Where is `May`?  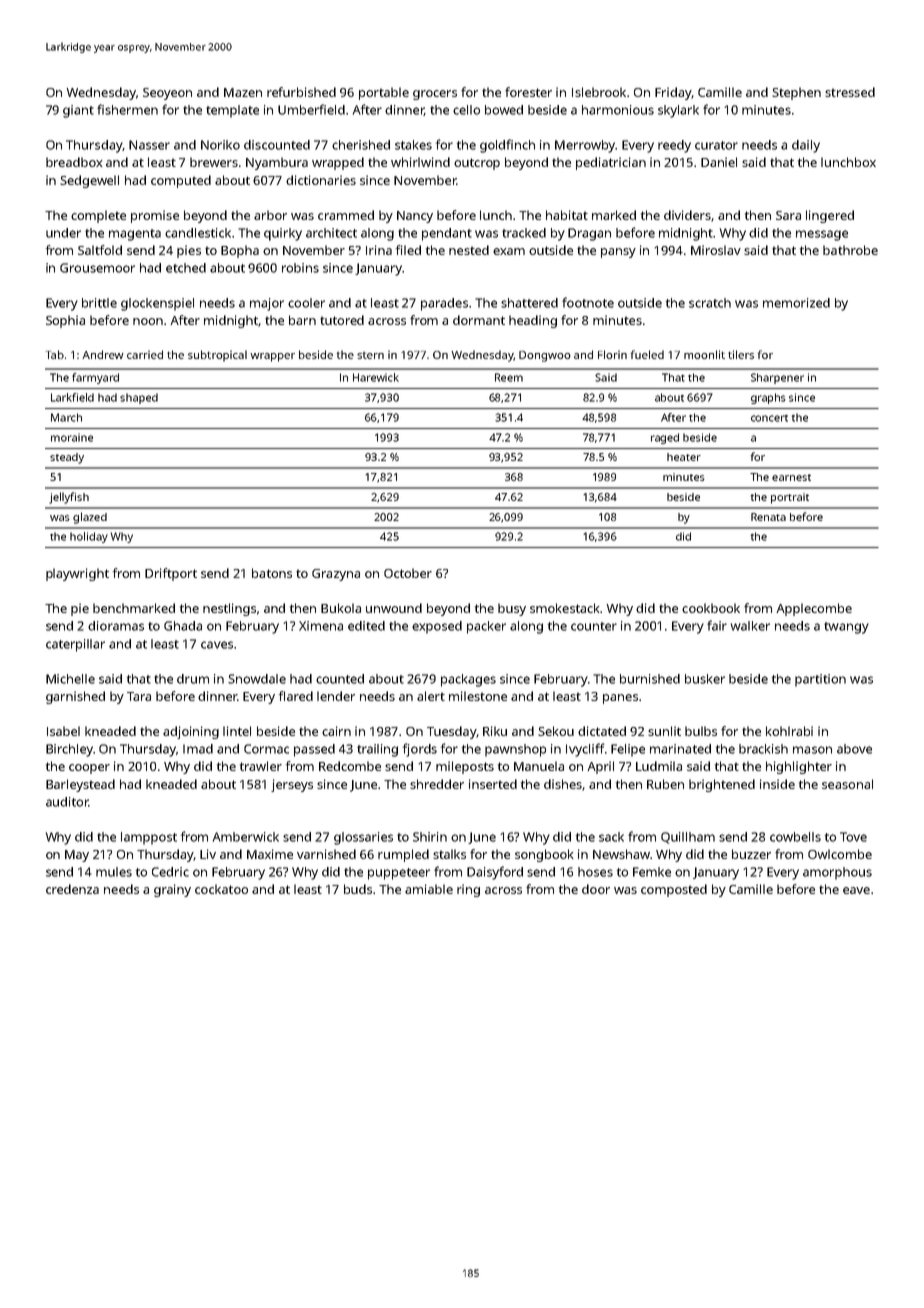 May is located at coordinates (77, 856).
